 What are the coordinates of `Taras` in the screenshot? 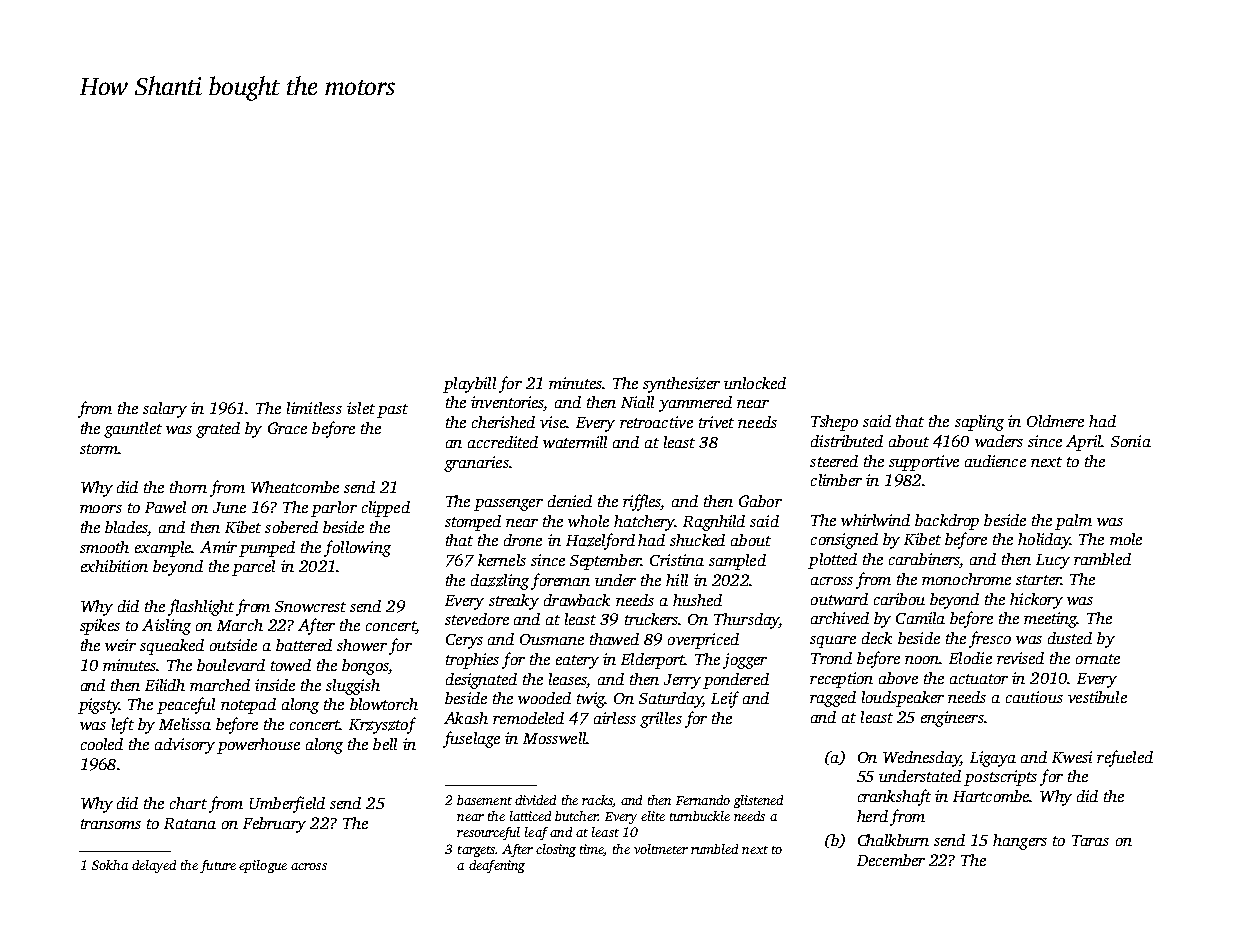 It's located at (1090, 840).
